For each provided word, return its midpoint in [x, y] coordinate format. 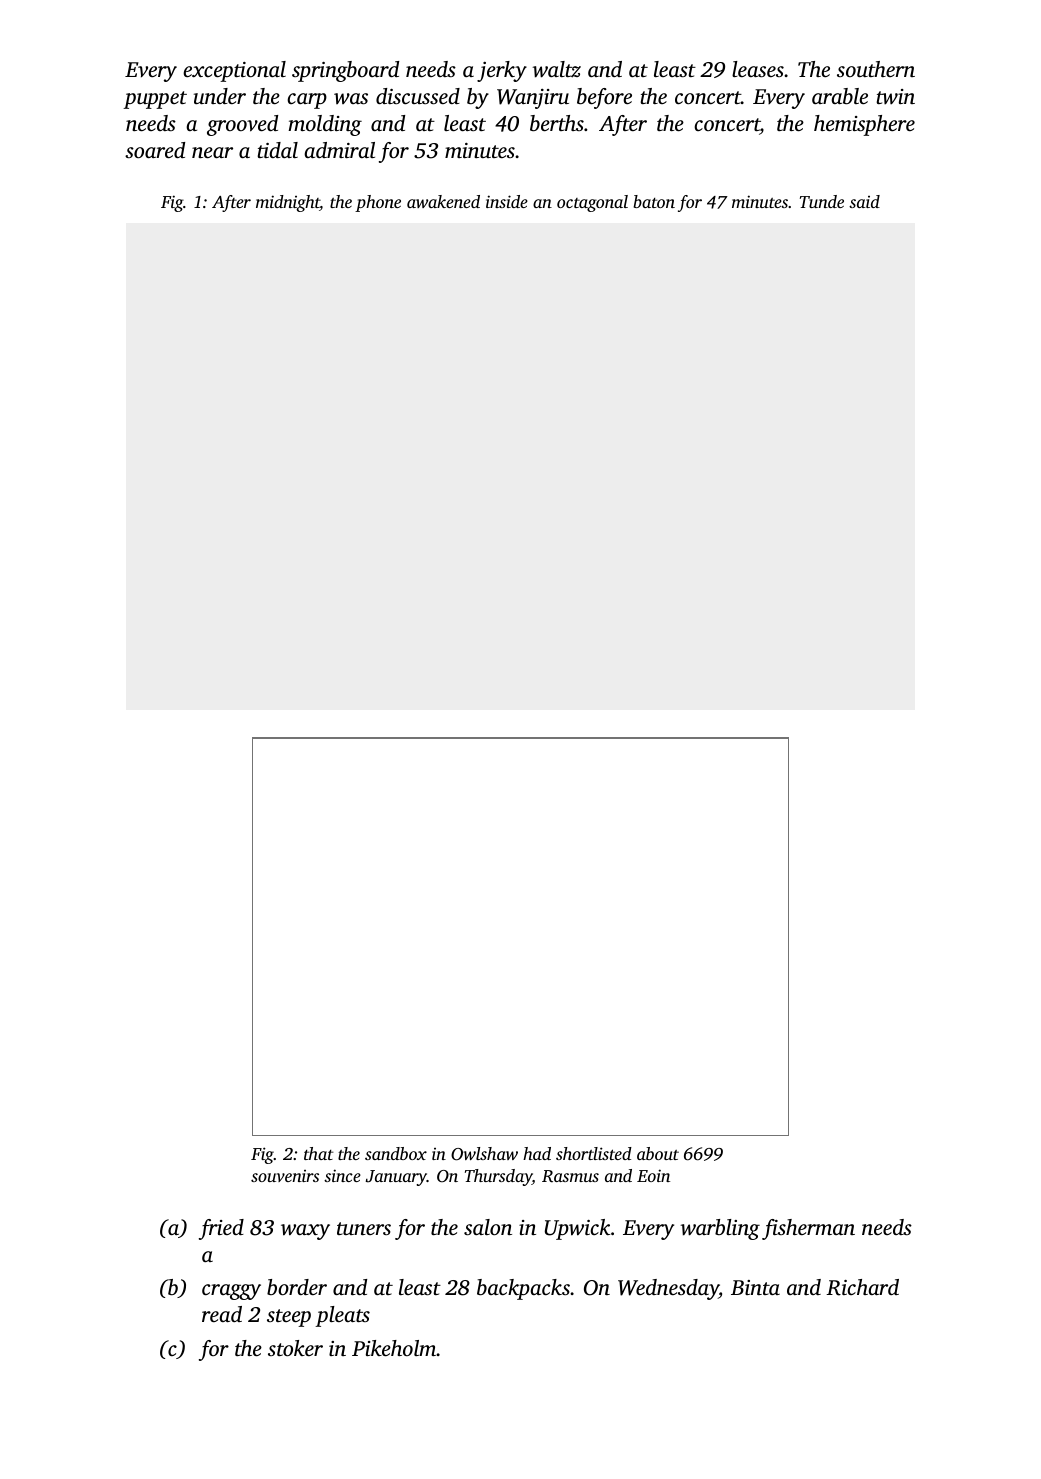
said [864, 201]
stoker [295, 1348]
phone [378, 203]
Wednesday [668, 1289]
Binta [755, 1287]
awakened [443, 201]
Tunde [822, 201]
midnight [288, 203]
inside [507, 201]
